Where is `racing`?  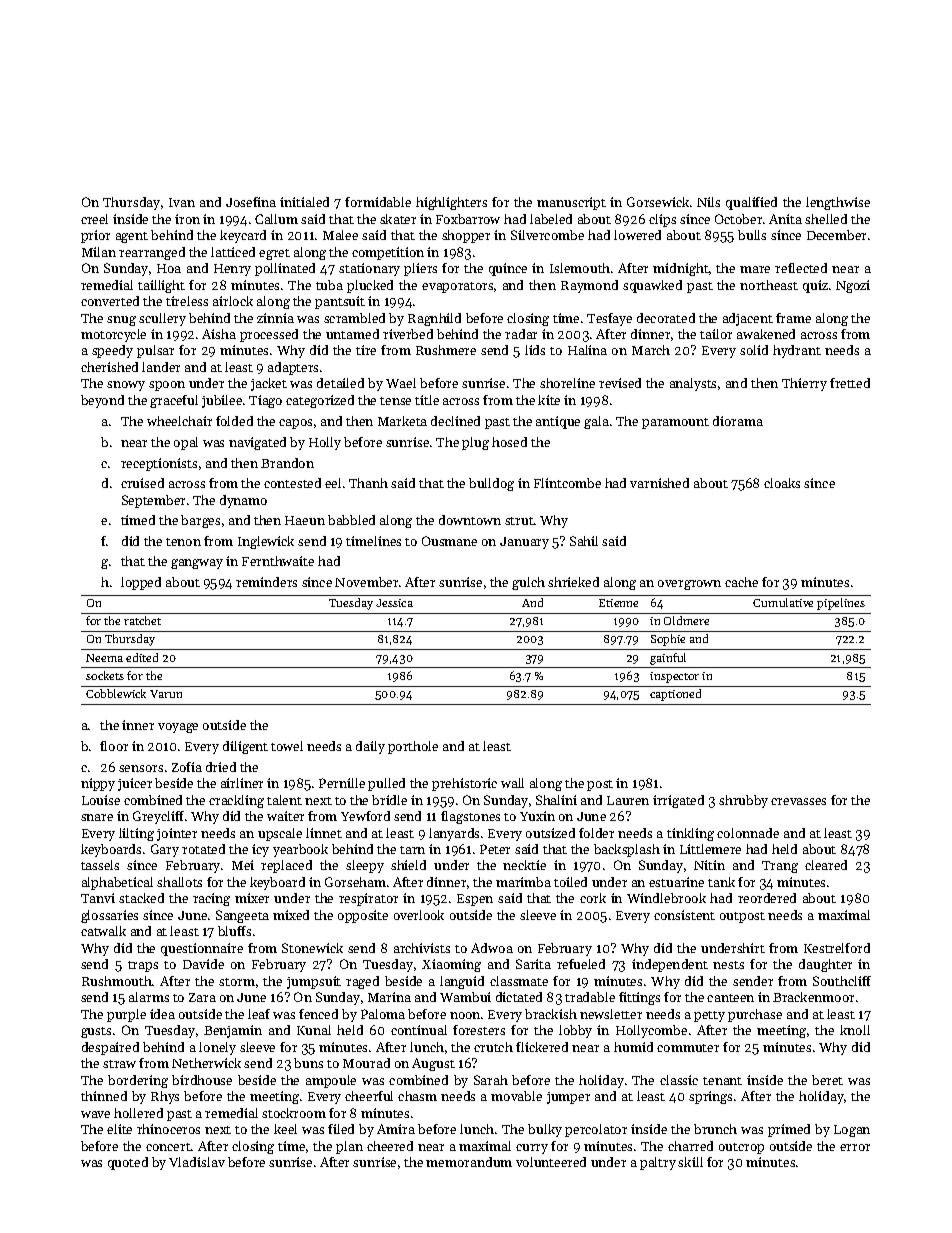
racing is located at coordinates (211, 899).
